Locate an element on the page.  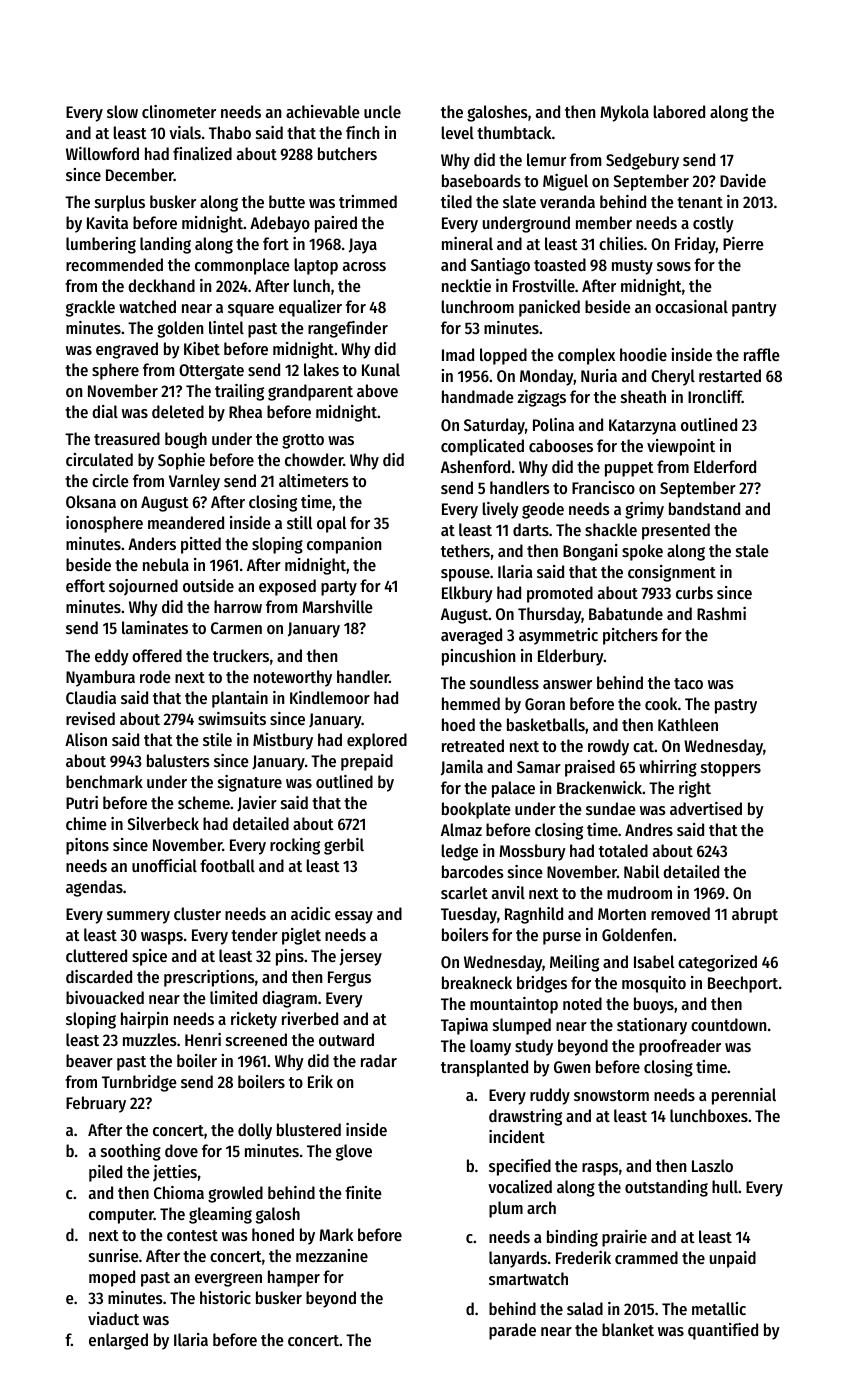
labored is located at coordinates (679, 111).
